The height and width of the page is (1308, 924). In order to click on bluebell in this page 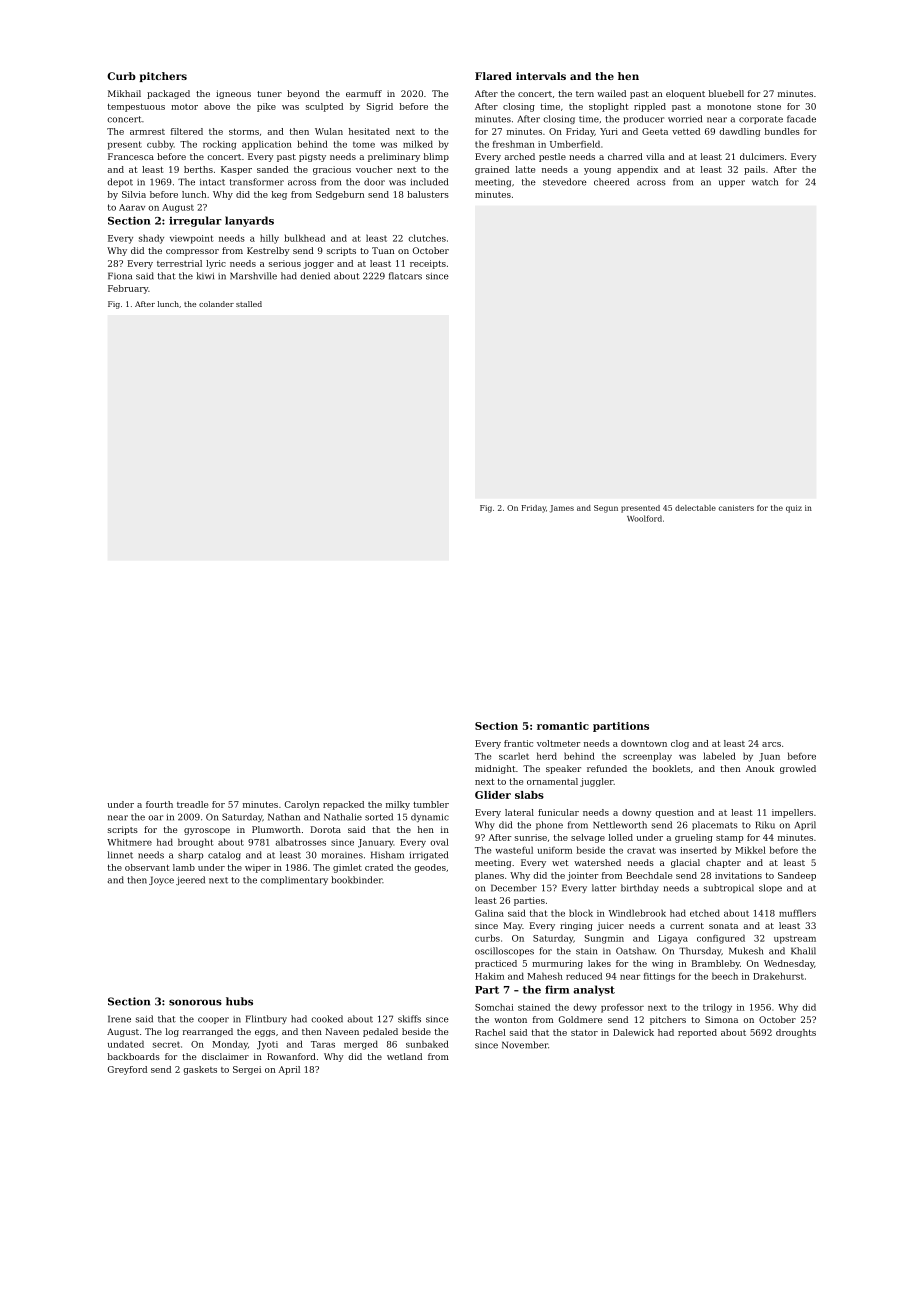, I will do `click(726, 93)`.
